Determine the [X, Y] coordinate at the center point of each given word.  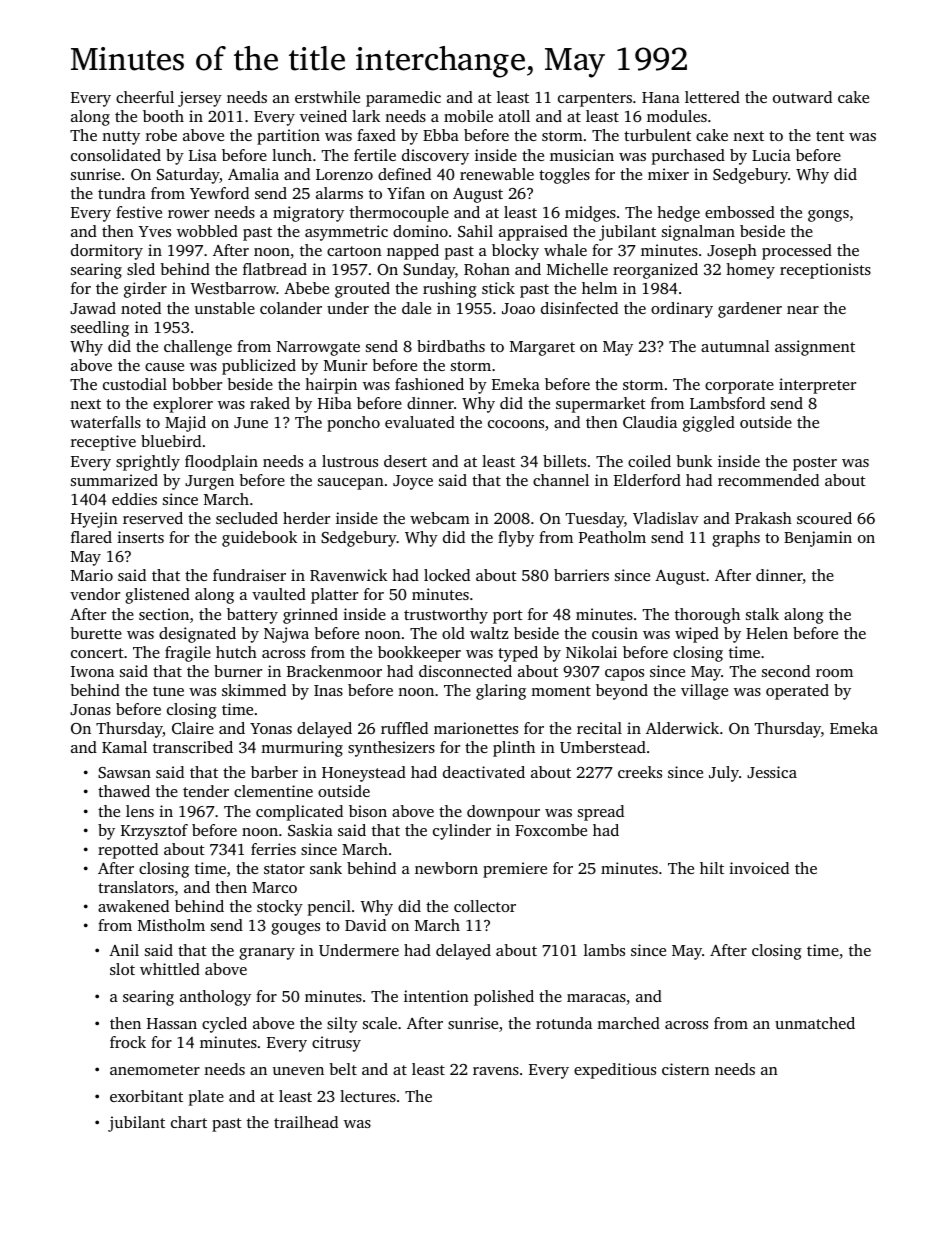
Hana [661, 97]
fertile [375, 155]
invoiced [759, 868]
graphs [736, 539]
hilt [712, 868]
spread [601, 813]
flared [91, 537]
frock [128, 1042]
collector [485, 906]
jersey [200, 99]
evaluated [420, 422]
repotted [128, 851]
